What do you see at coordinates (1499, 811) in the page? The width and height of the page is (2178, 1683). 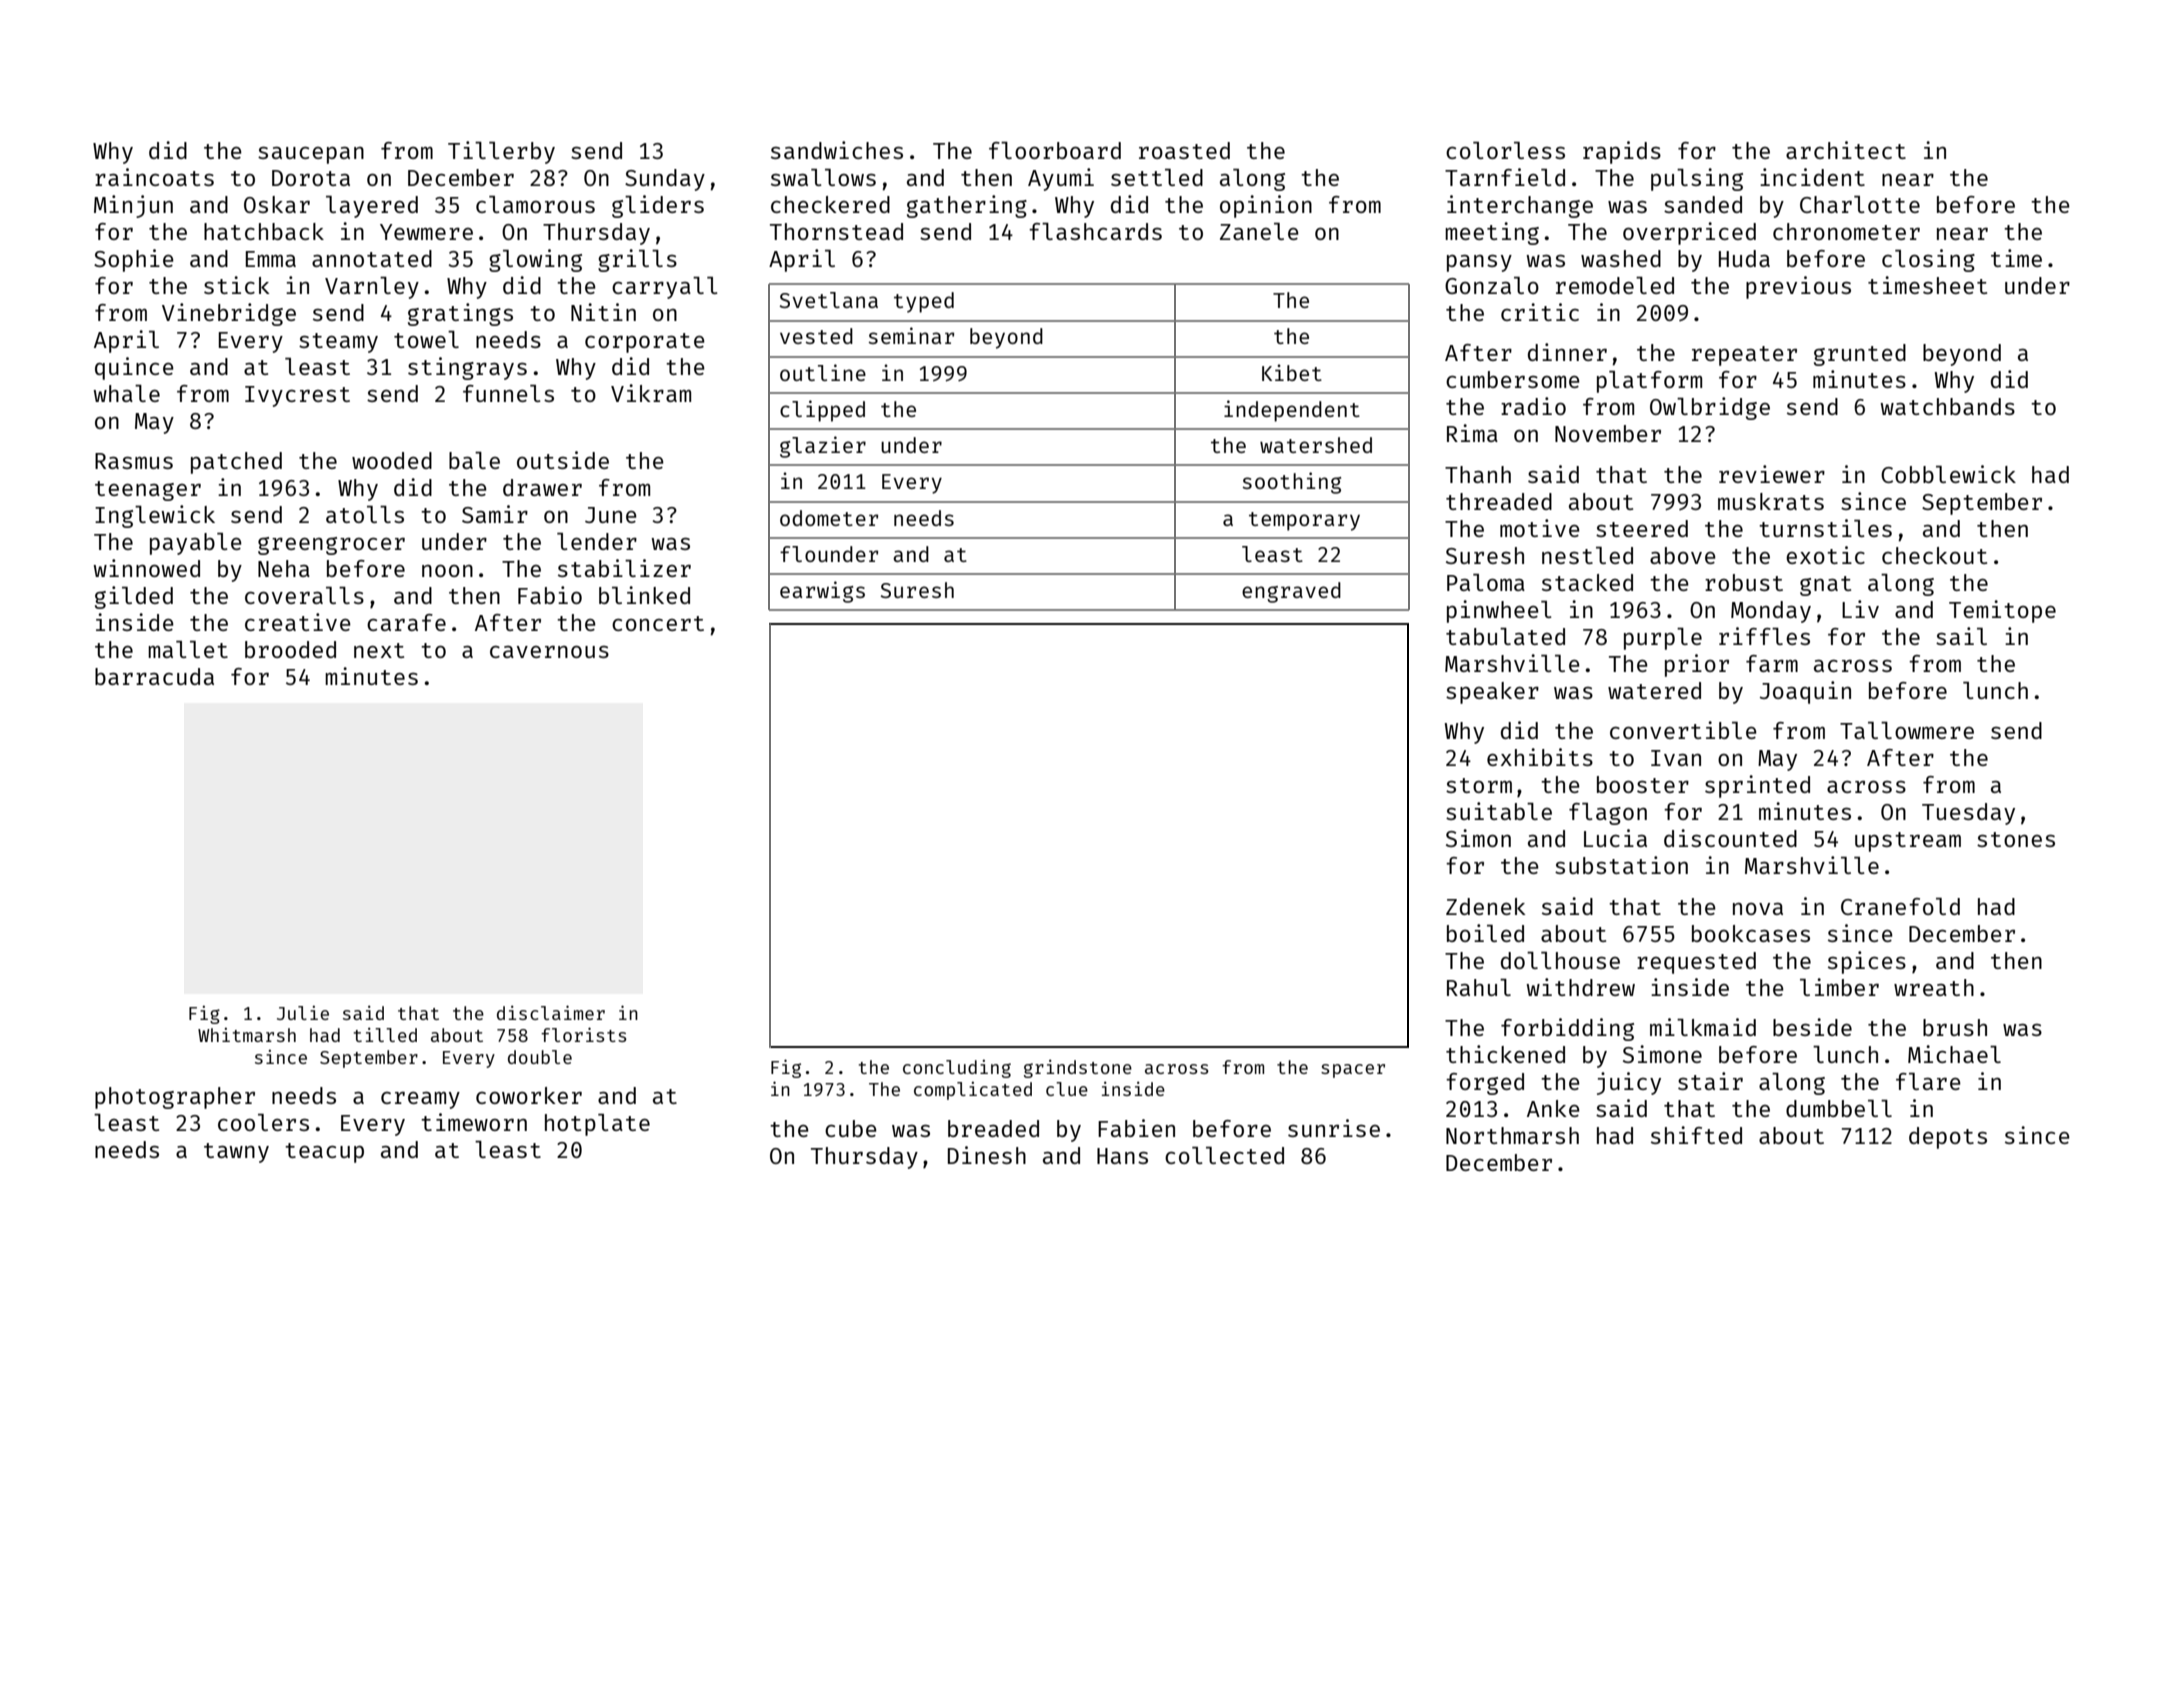 I see `suitable` at bounding box center [1499, 811].
